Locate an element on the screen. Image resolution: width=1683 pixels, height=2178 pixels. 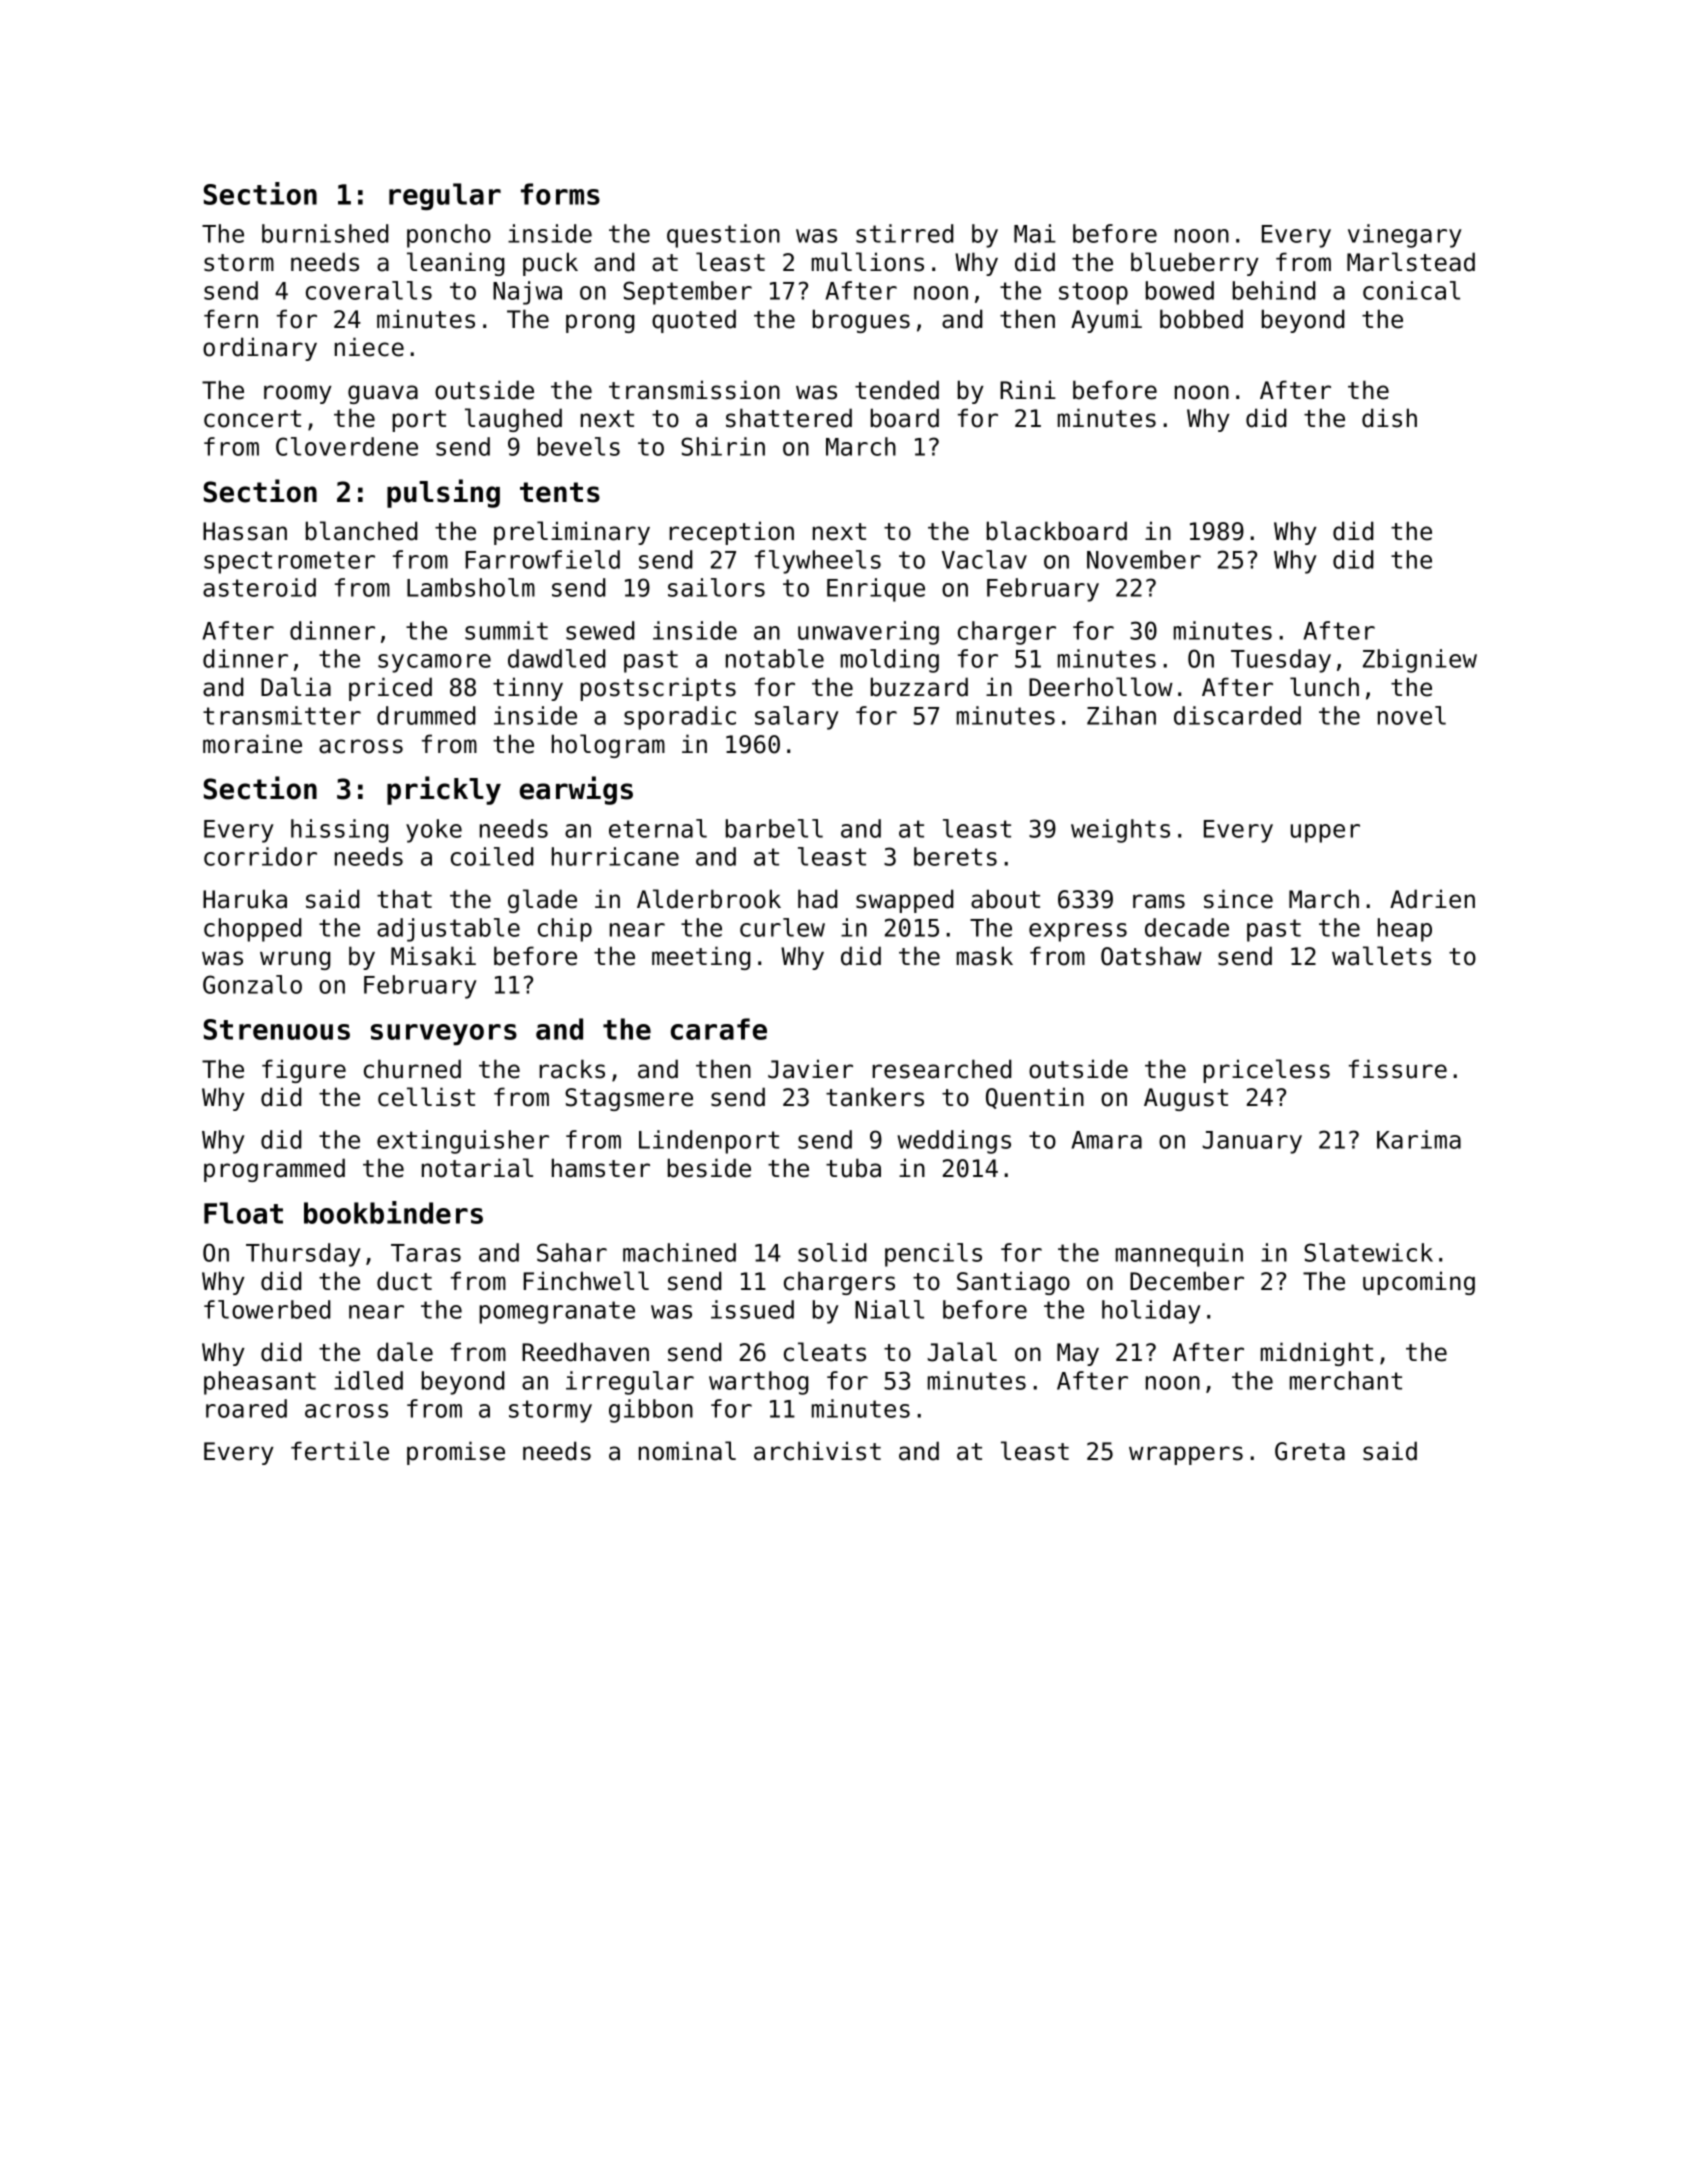
Najwa is located at coordinates (527, 293).
